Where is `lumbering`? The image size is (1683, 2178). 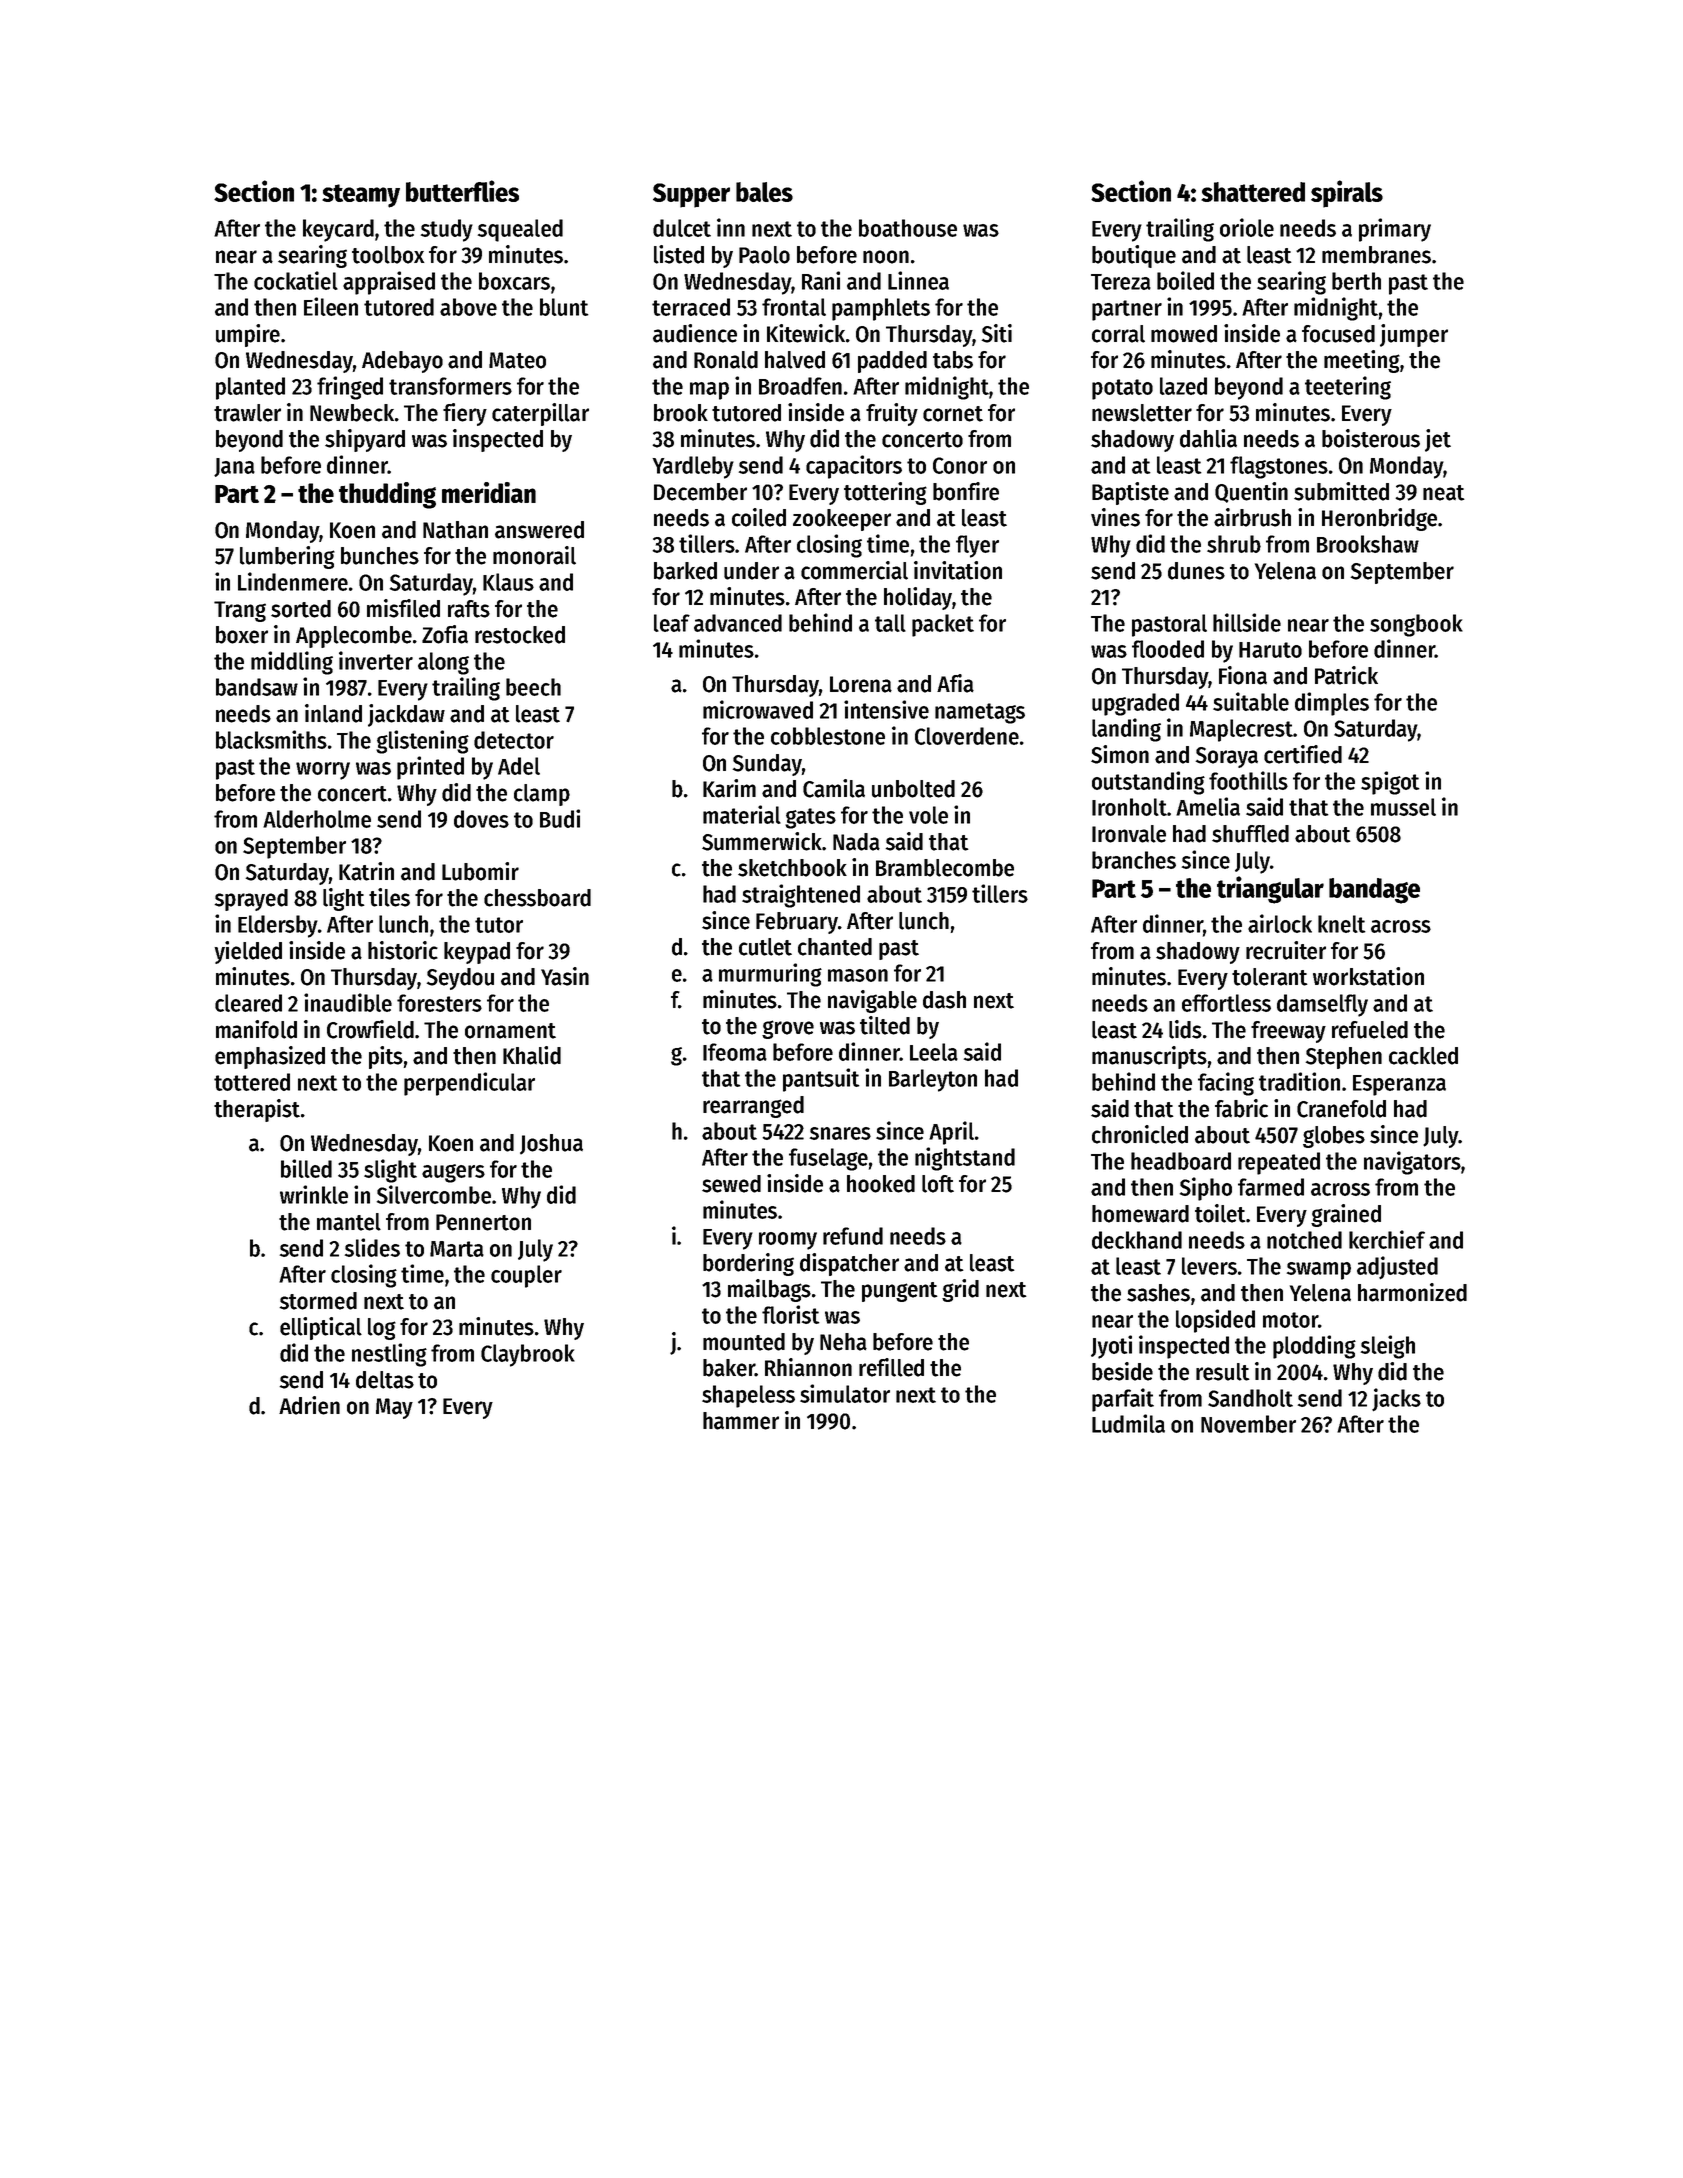
lumbering is located at coordinates (287, 557).
